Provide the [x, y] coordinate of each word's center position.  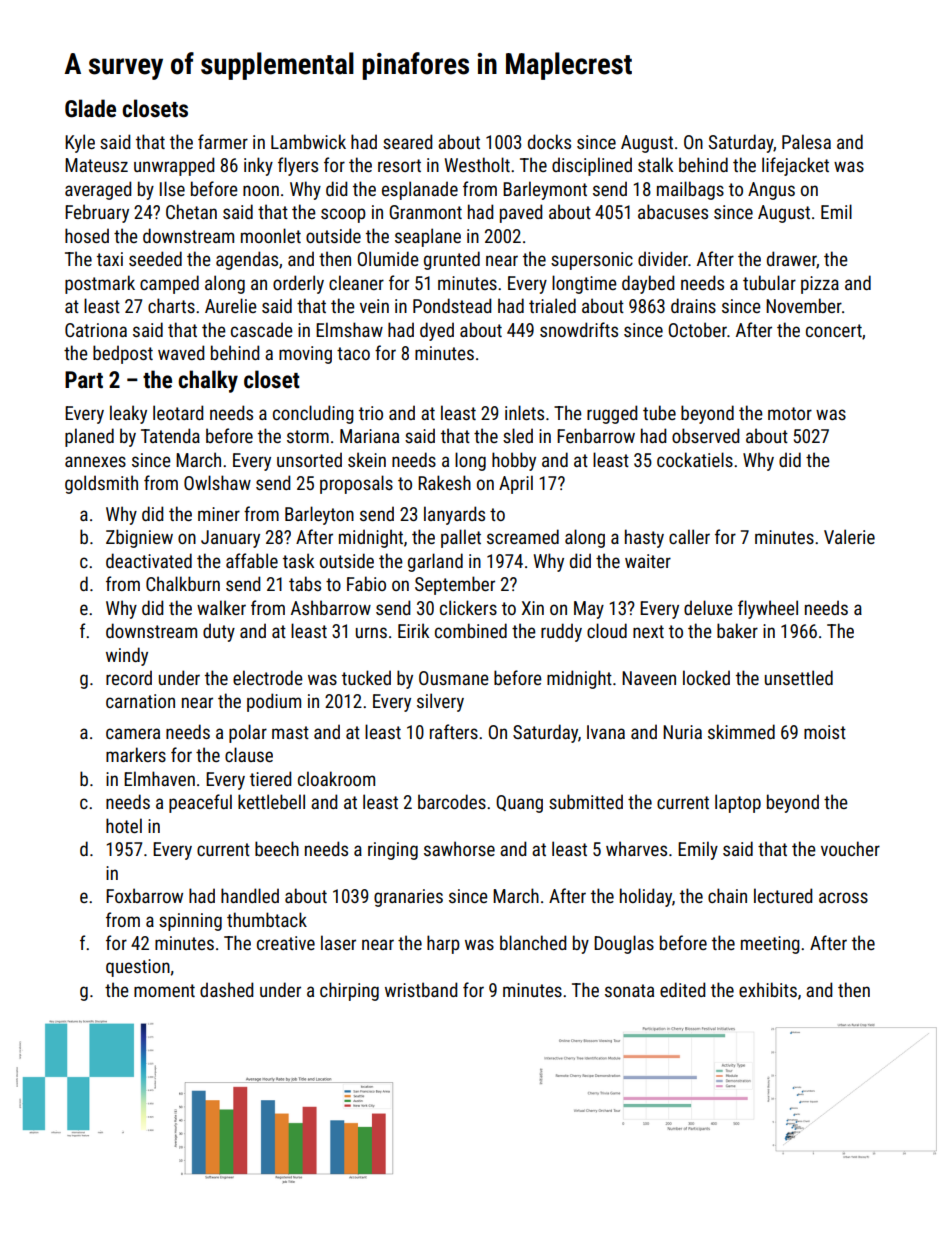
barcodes [452, 801]
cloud [607, 630]
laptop [738, 803]
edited [682, 989]
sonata [629, 990]
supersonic [592, 261]
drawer [792, 259]
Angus [771, 191]
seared [407, 141]
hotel [124, 825]
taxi [110, 259]
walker [221, 607]
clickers [468, 607]
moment [164, 990]
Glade [90, 108]
